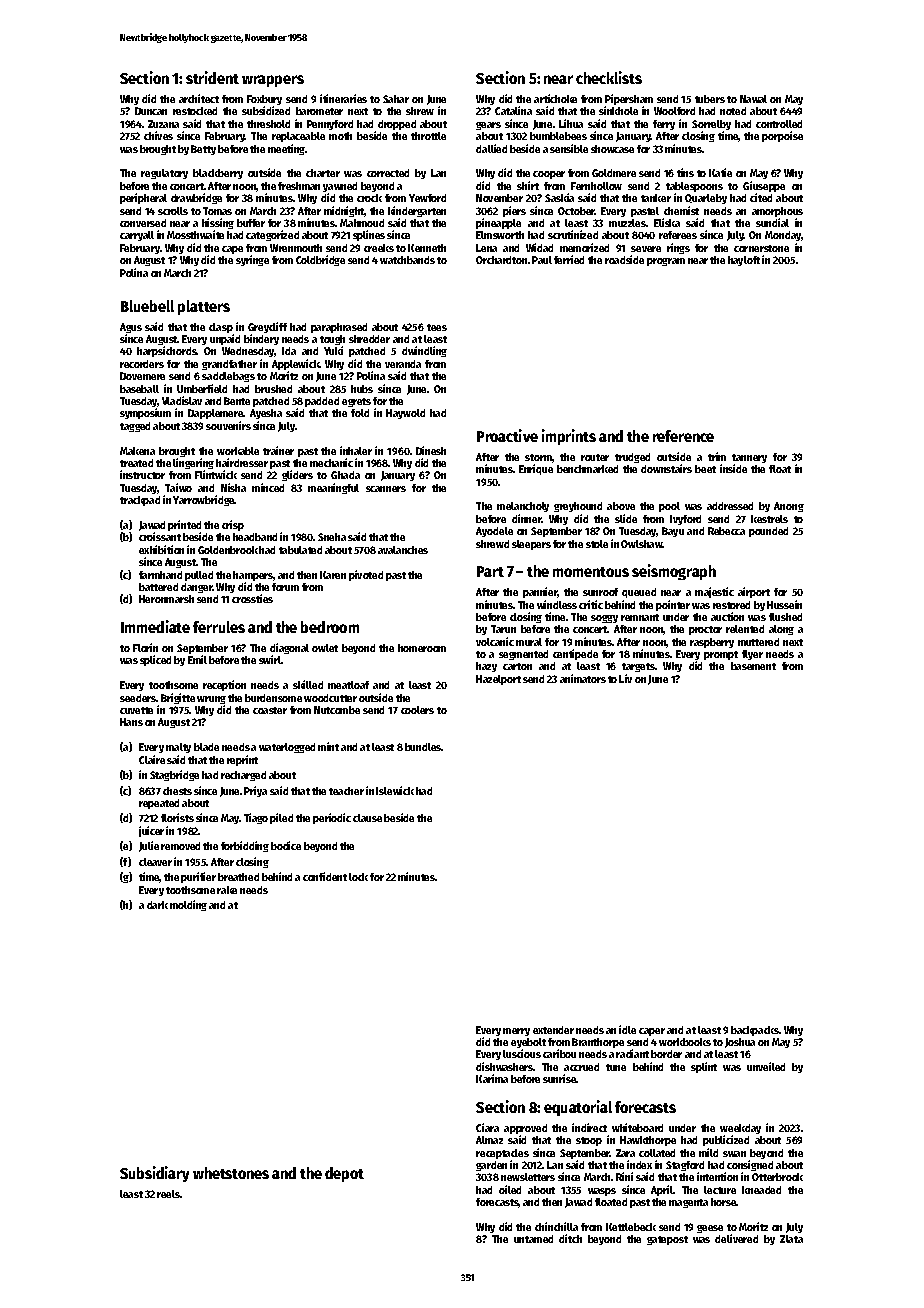  I want to click on chests, so click(177, 791).
